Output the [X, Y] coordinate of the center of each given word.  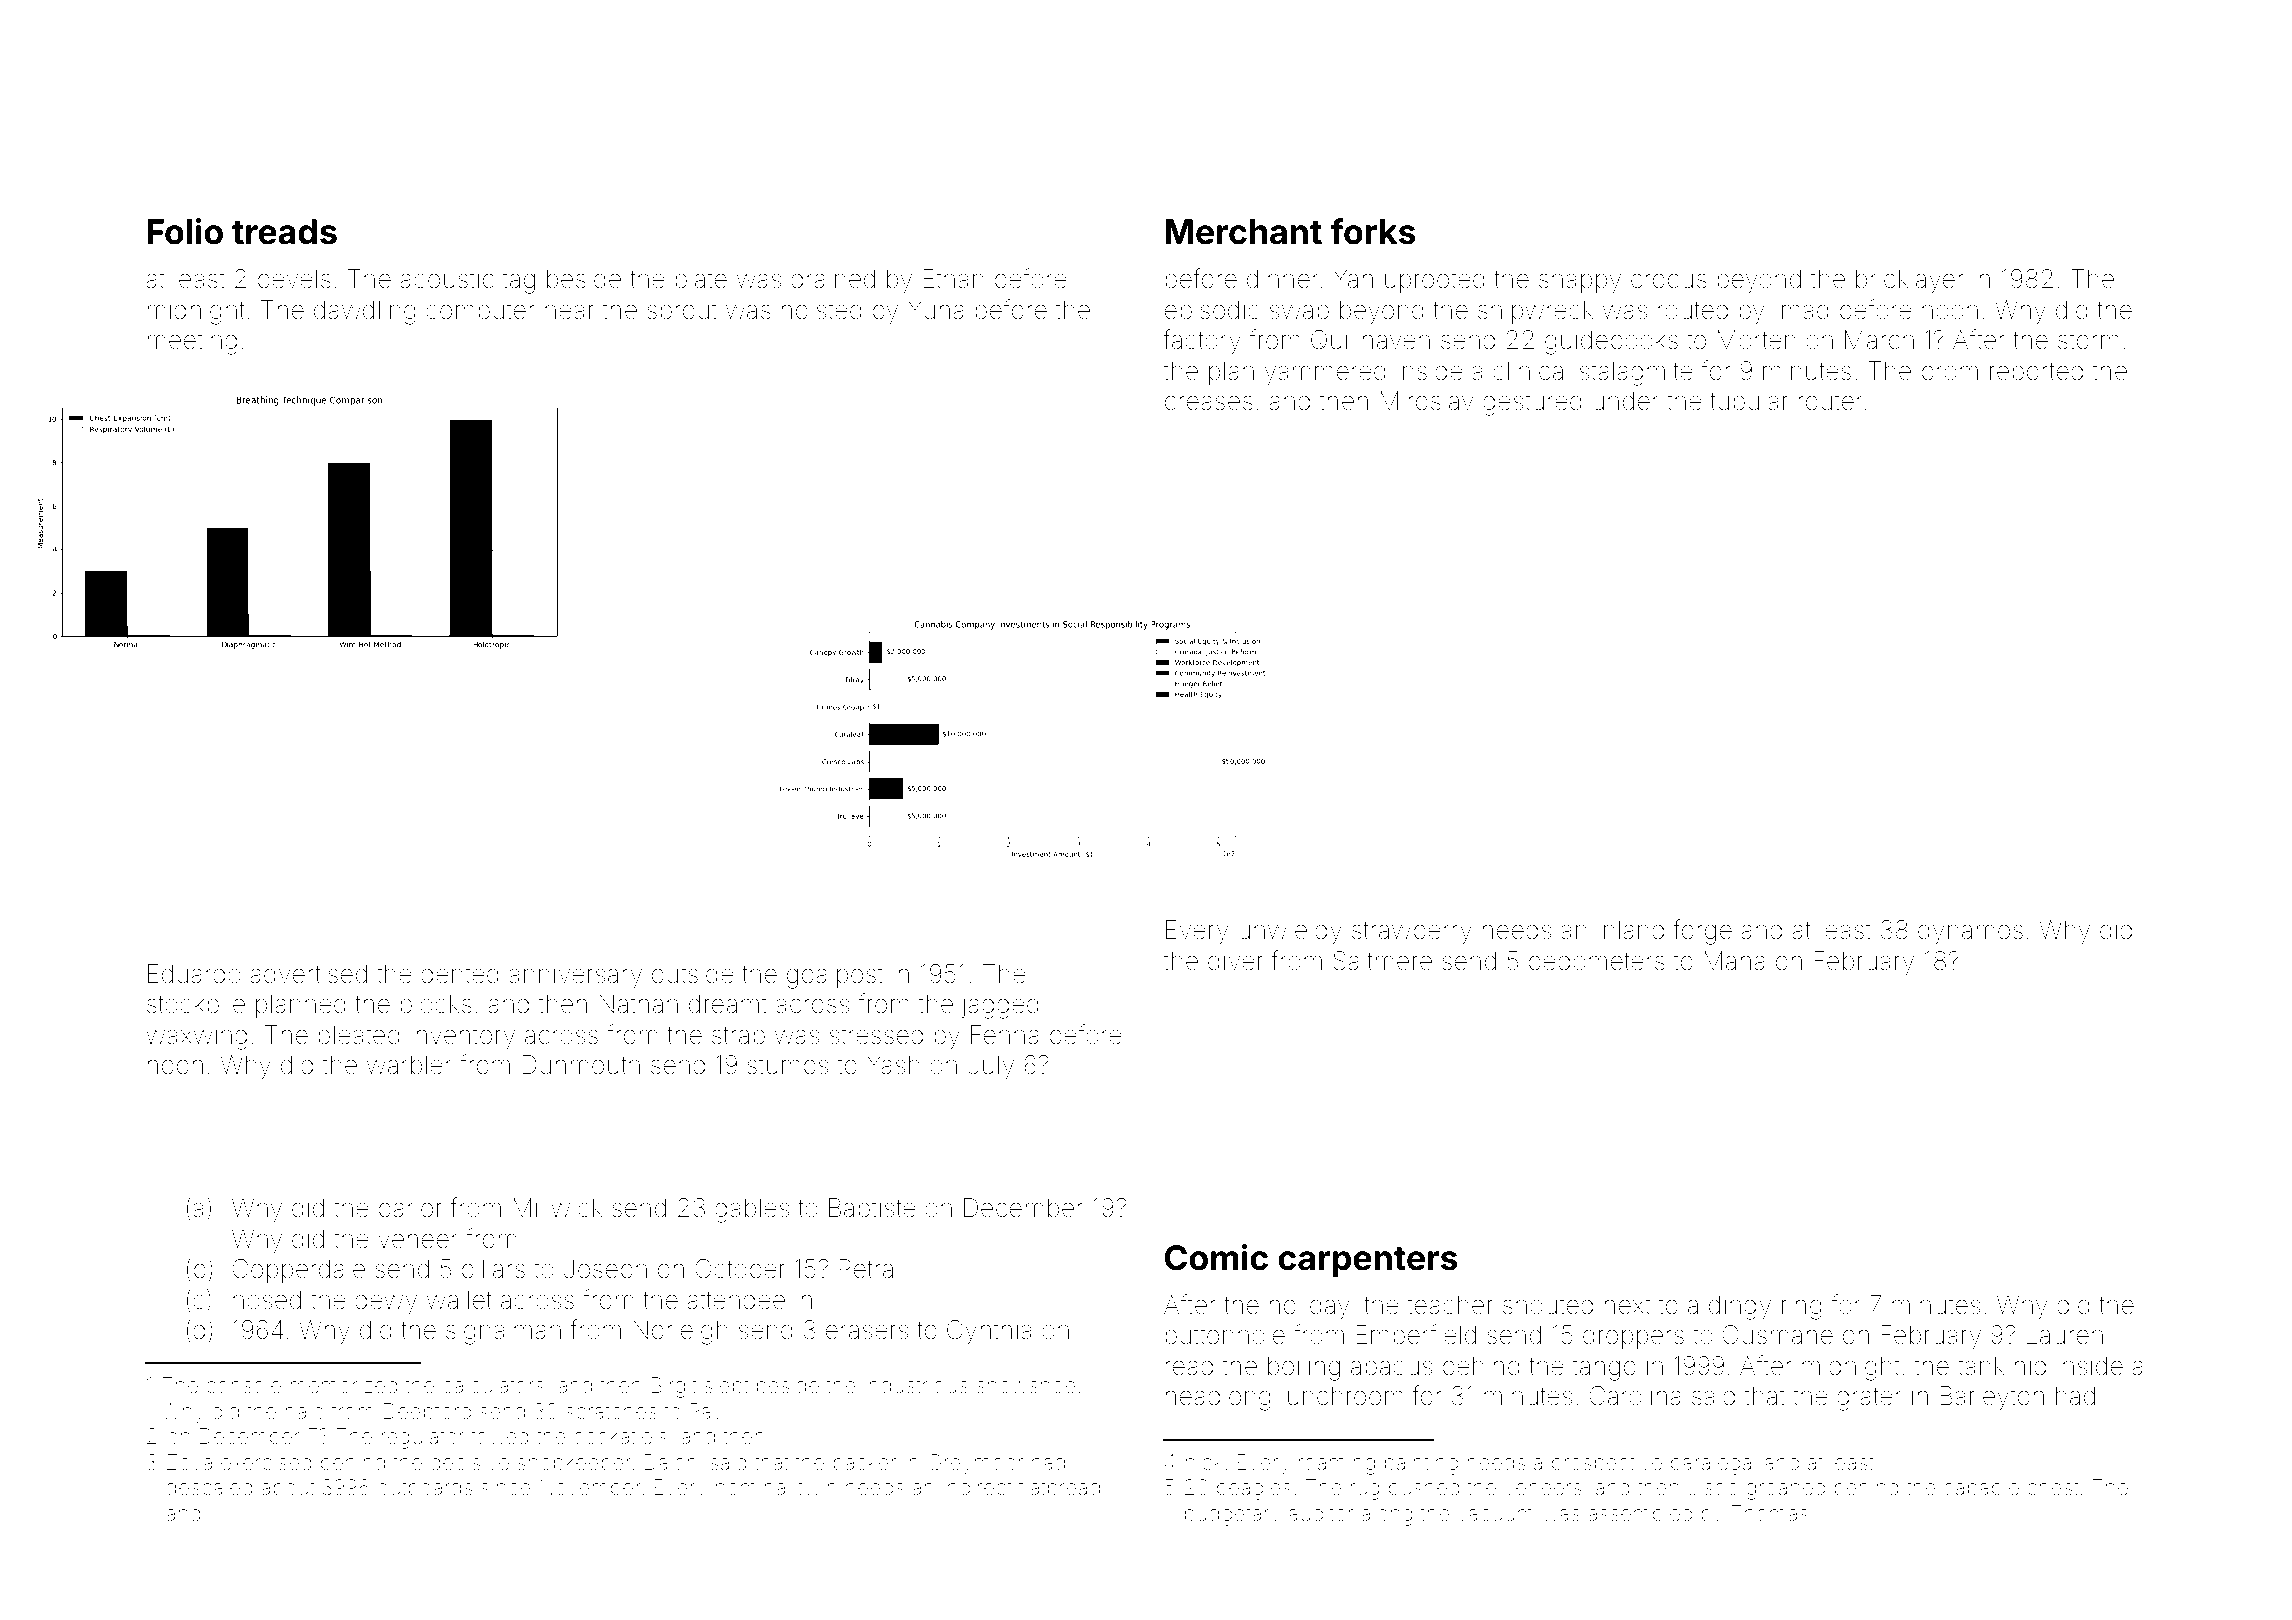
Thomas [1769, 1513]
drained [833, 279]
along [1387, 1516]
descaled [209, 1487]
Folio [185, 231]
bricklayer [1910, 281]
